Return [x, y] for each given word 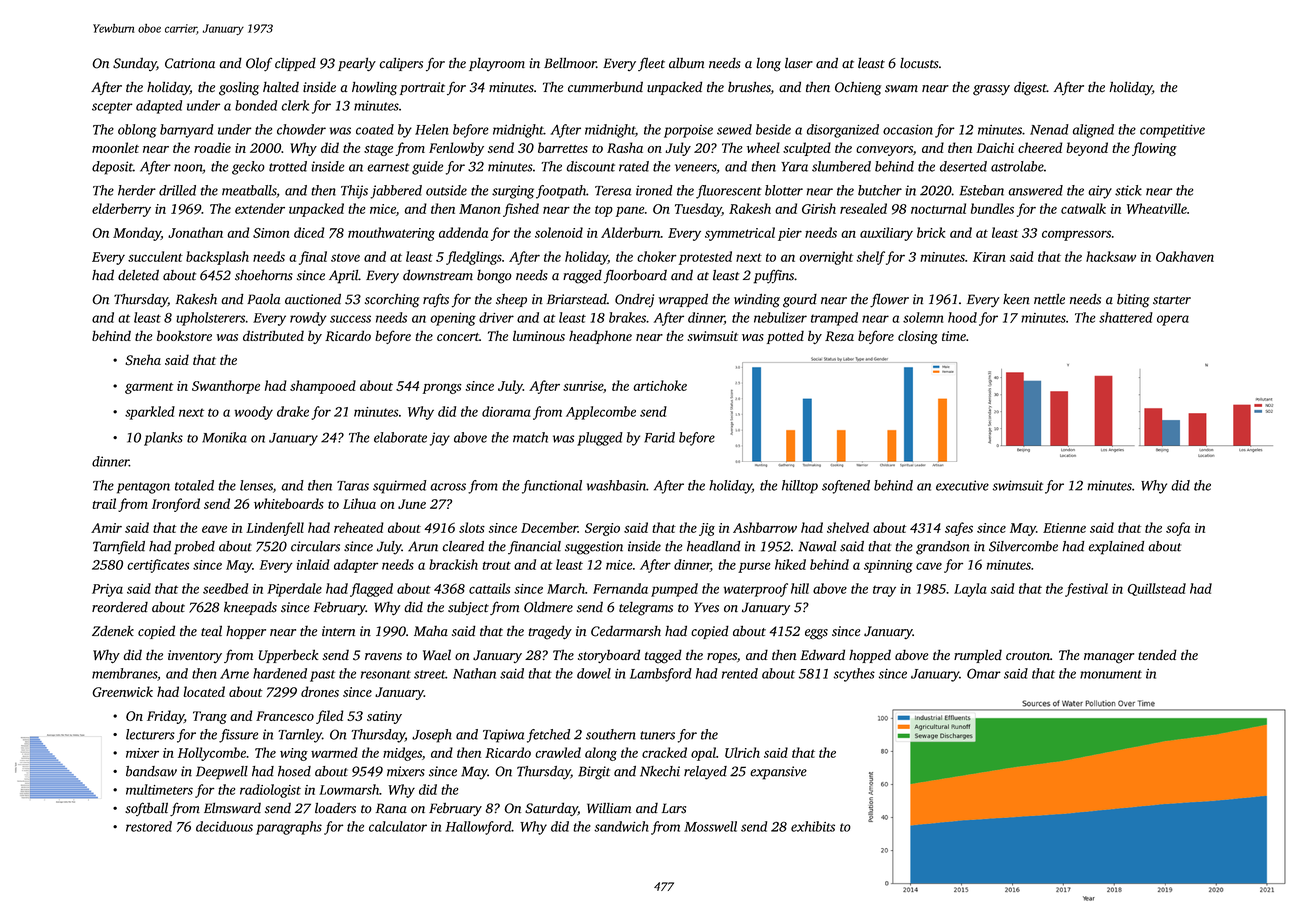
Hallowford [478, 828]
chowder [301, 129]
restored [149, 826]
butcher [880, 190]
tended [1157, 654]
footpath [561, 192]
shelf [871, 258]
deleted [138, 275]
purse [754, 567]
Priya [107, 590]
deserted [963, 166]
